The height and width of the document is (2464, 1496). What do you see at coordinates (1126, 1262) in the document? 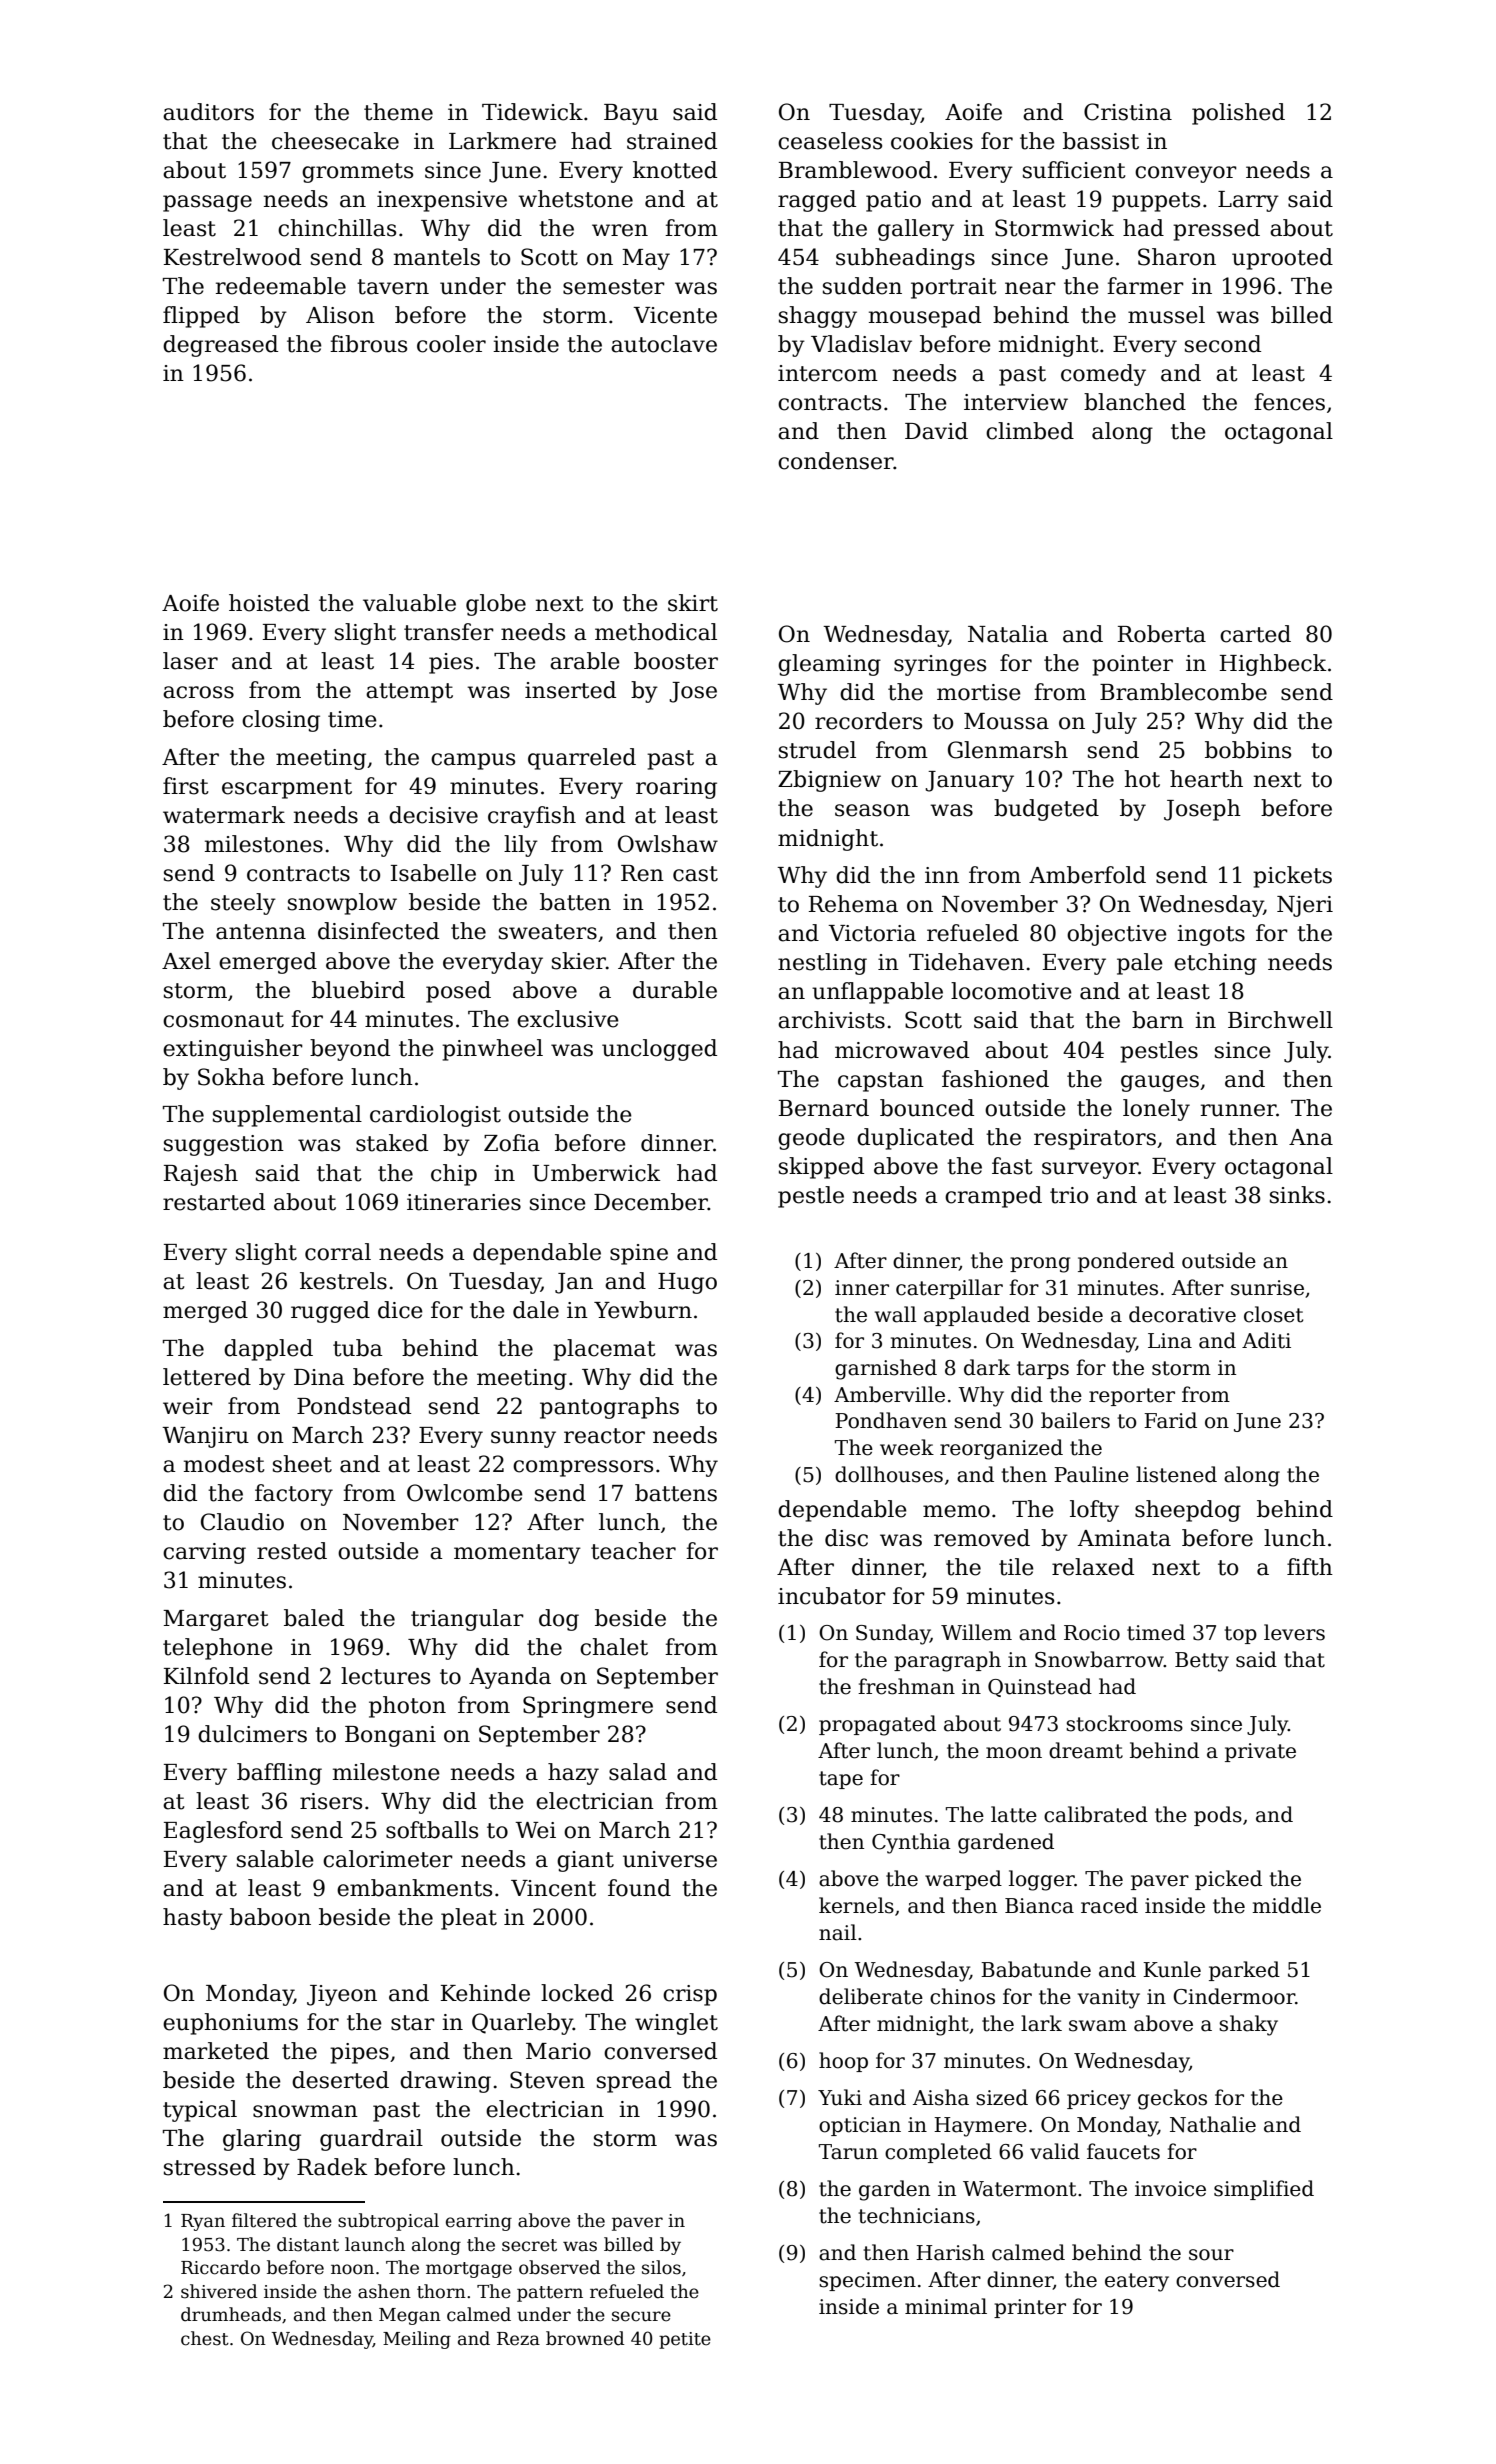
I see `pondered` at bounding box center [1126, 1262].
